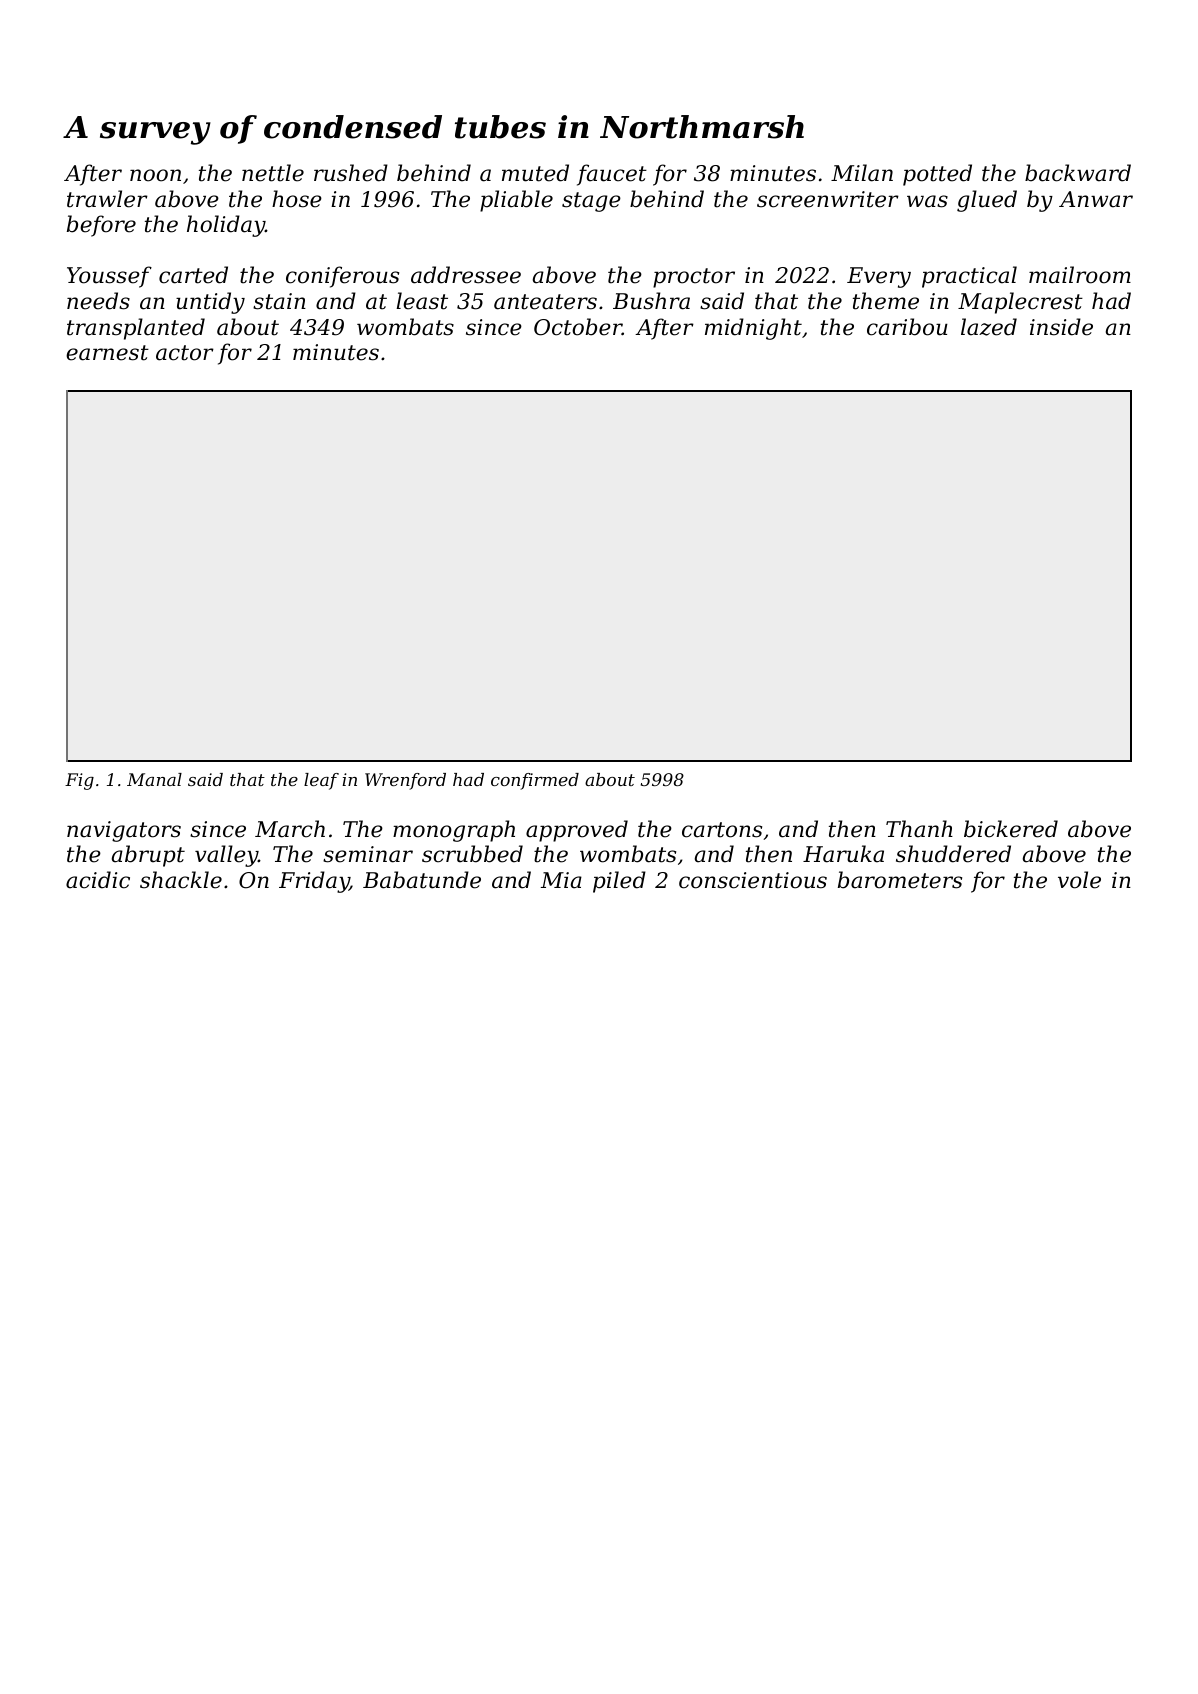 Image resolution: width=1198 pixels, height=1694 pixels. I want to click on vole, so click(1079, 880).
